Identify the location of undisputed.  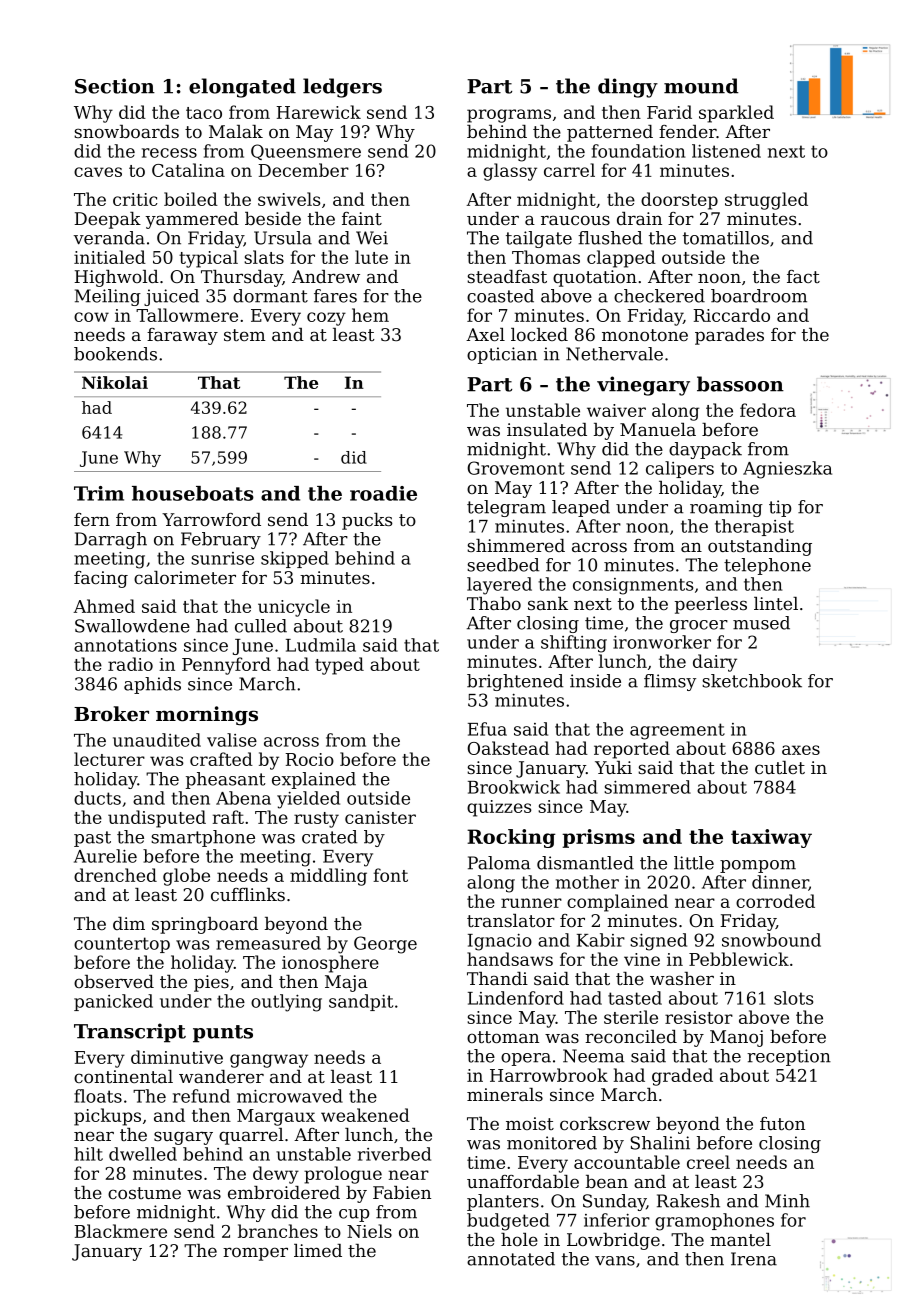
(157, 819).
